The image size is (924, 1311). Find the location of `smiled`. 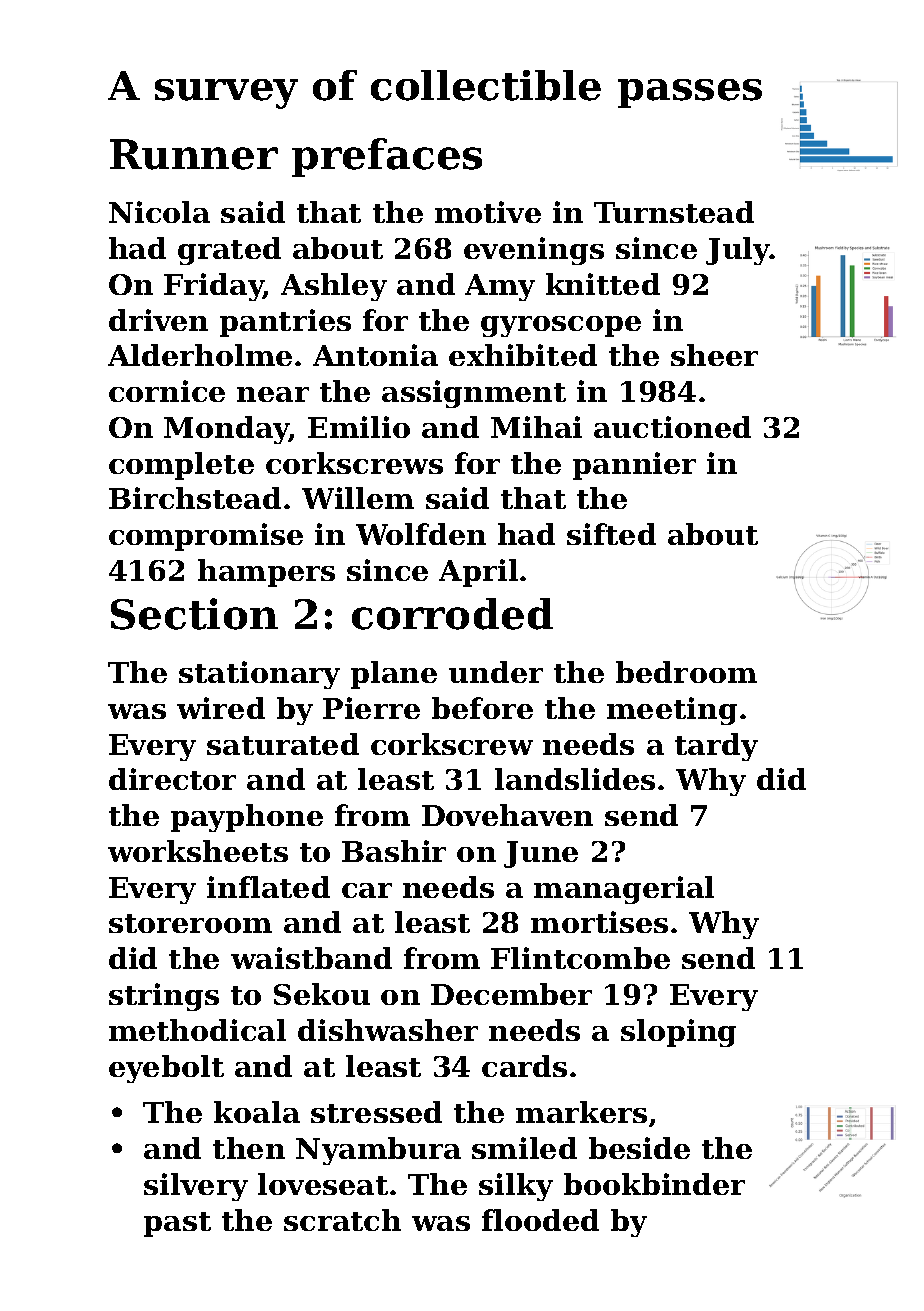

smiled is located at coordinates (524, 1148).
